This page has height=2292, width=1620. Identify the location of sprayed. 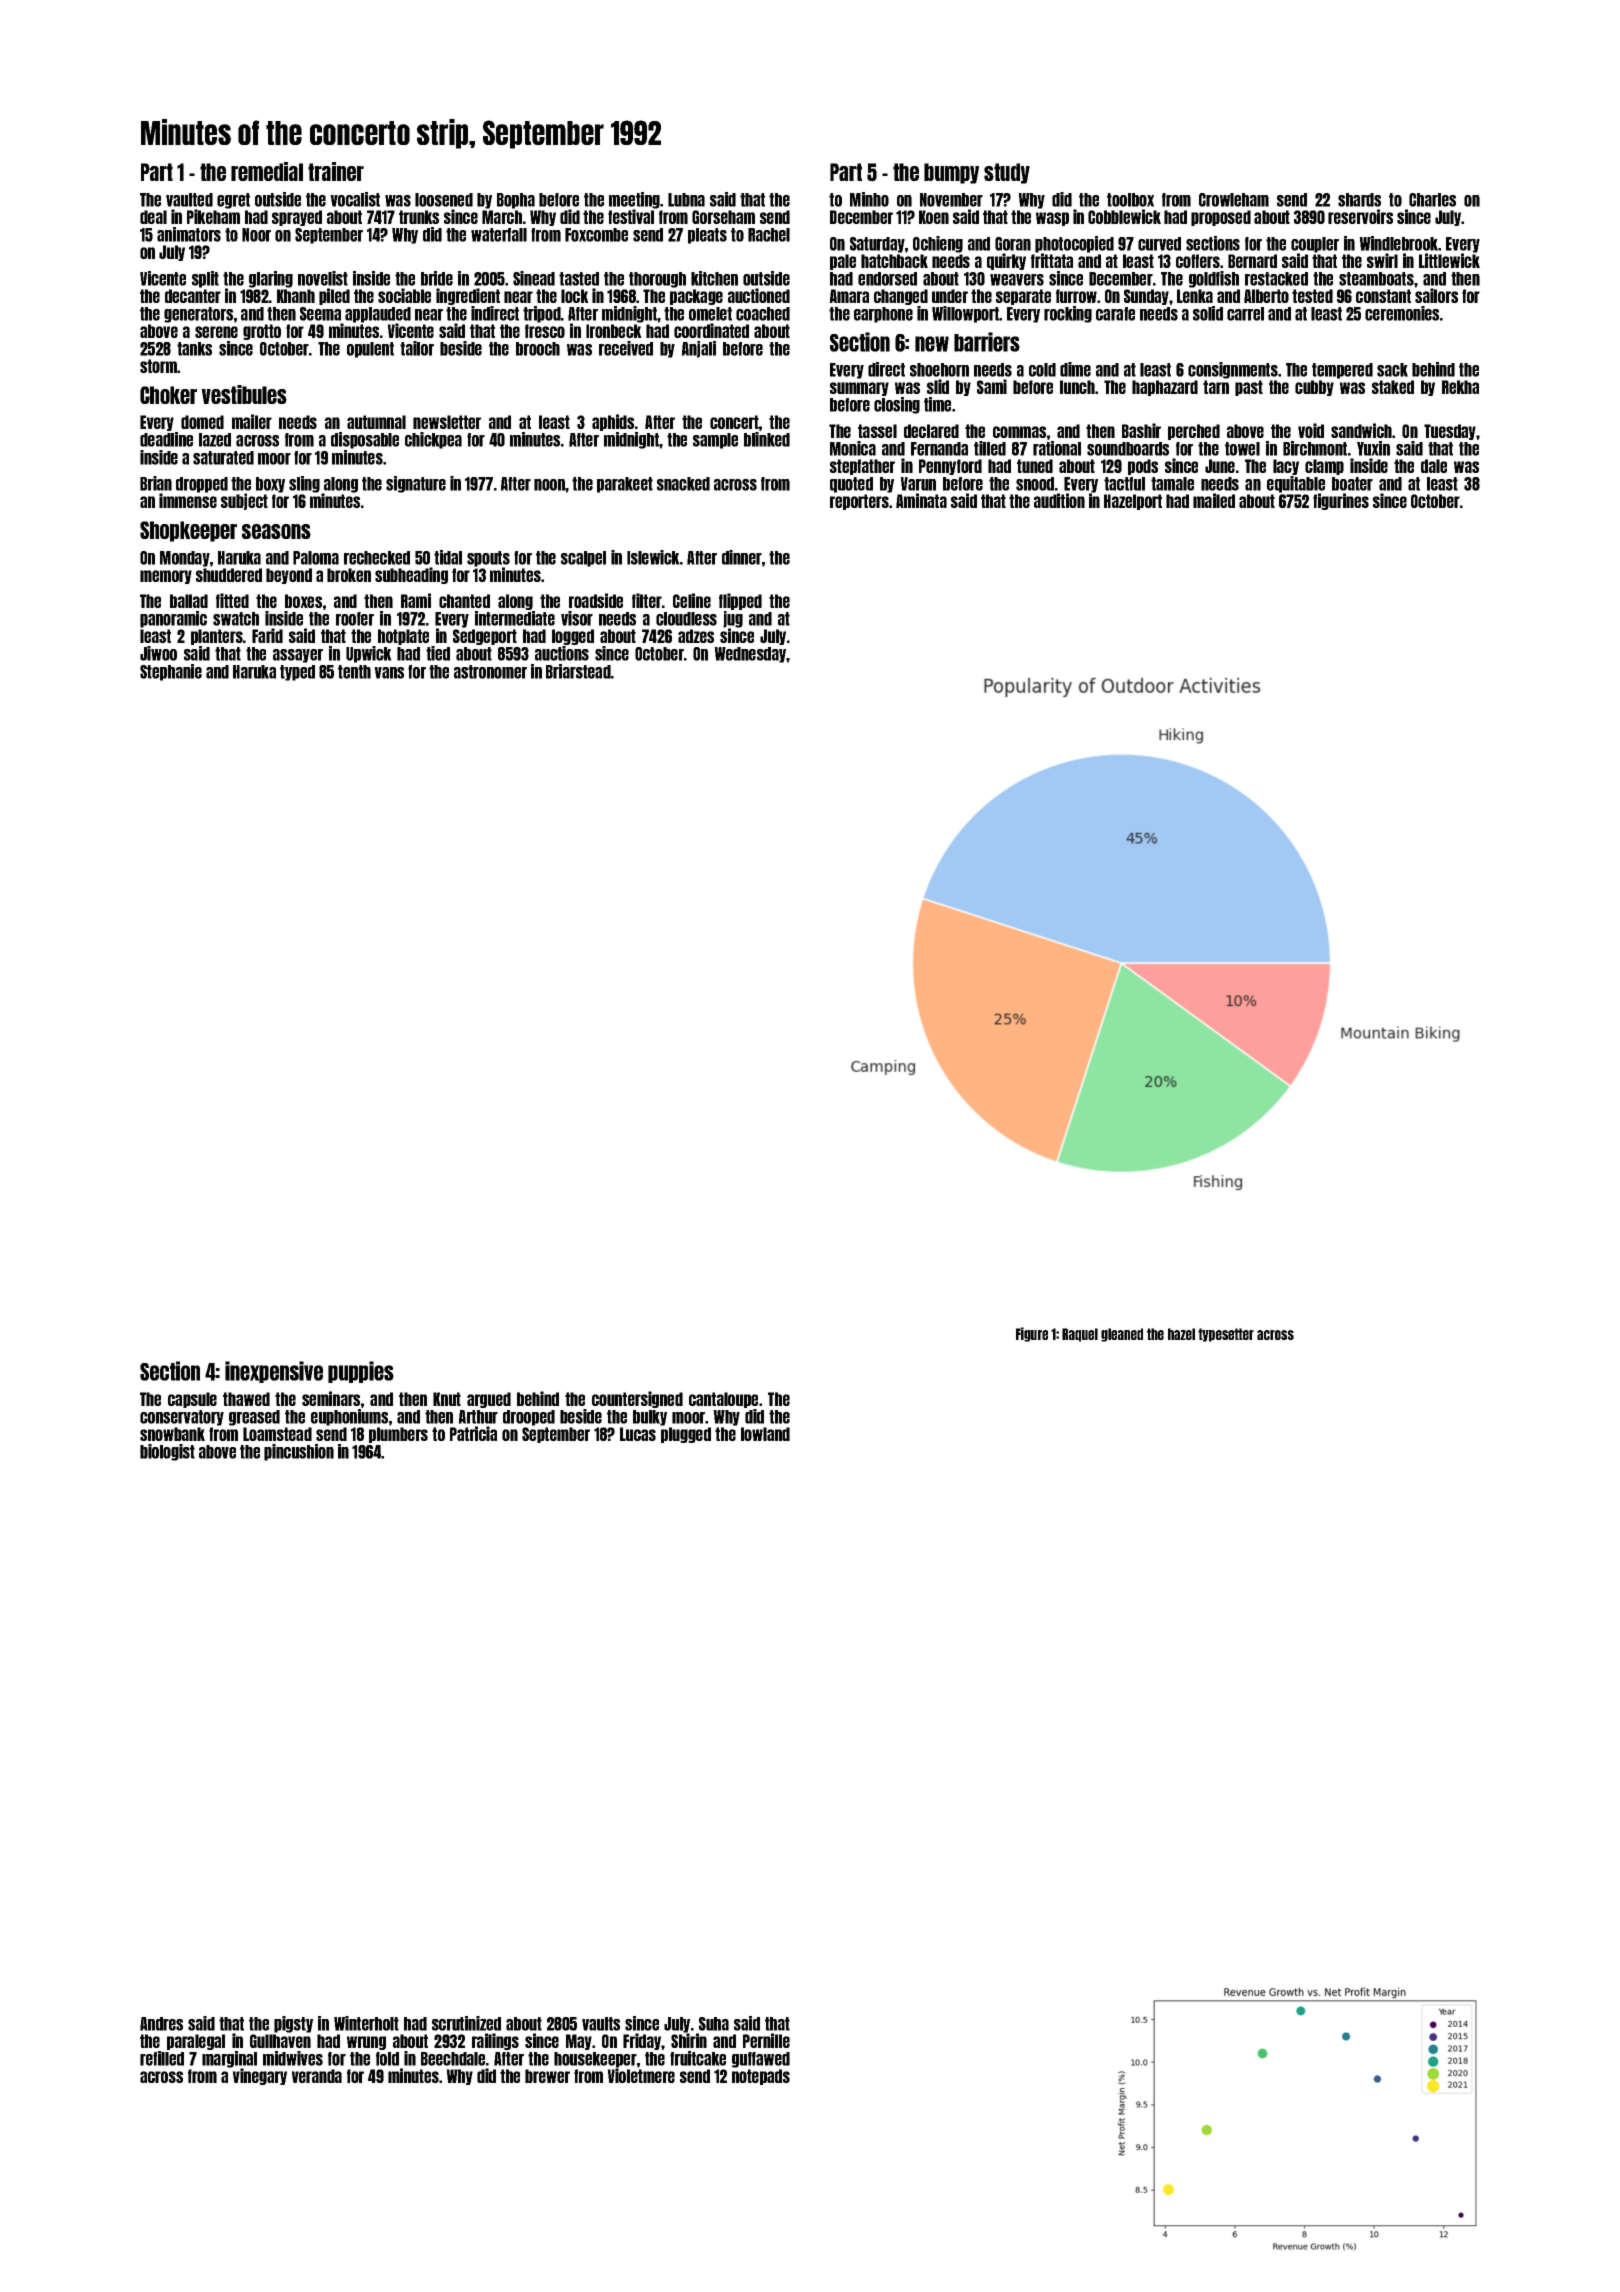
(297, 218).
